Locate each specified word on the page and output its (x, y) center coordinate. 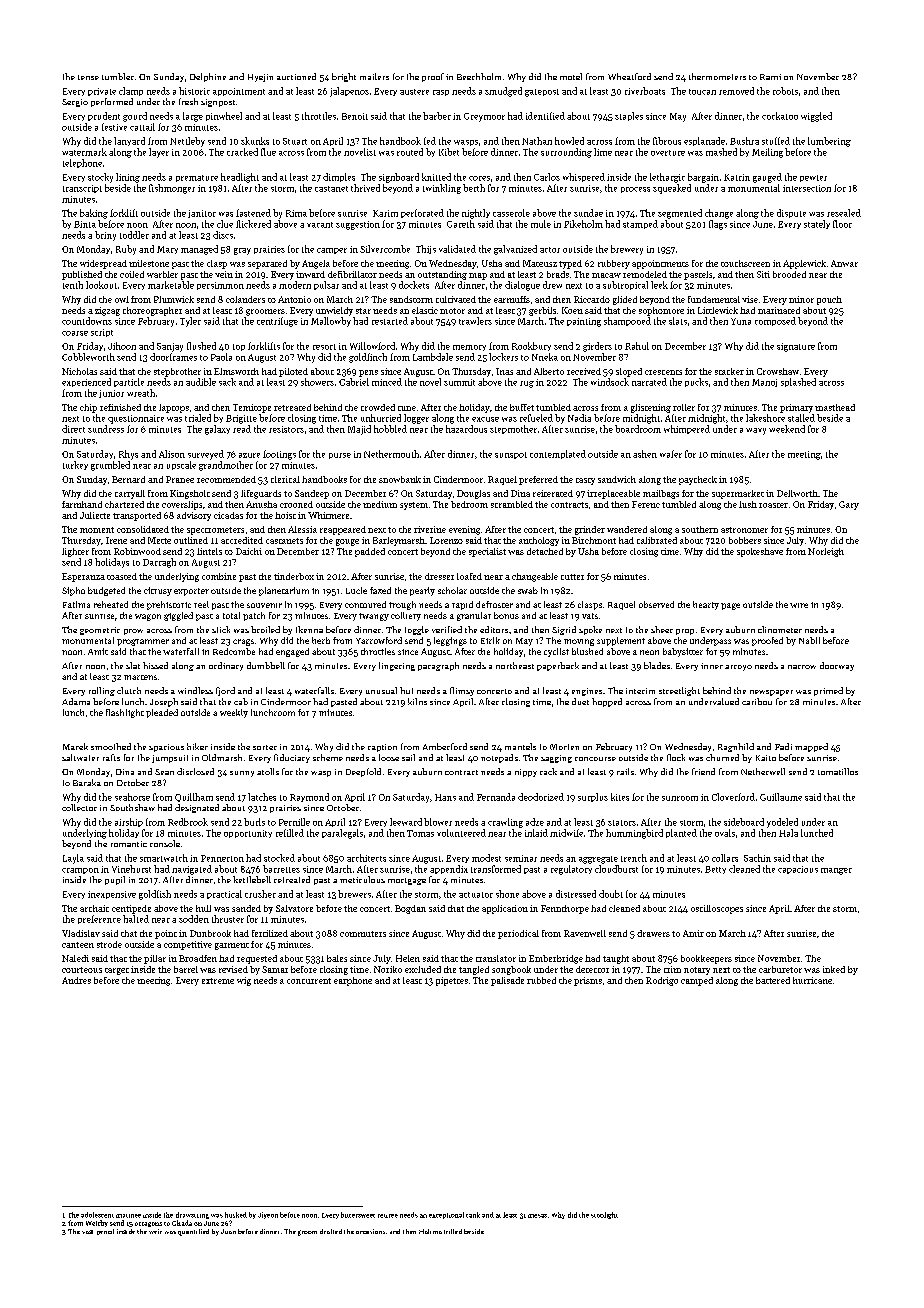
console (165, 843)
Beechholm (479, 76)
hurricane (812, 980)
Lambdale (433, 357)
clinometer (780, 629)
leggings (450, 641)
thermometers (717, 76)
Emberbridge (556, 959)
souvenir (264, 605)
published (82, 275)
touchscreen (745, 263)
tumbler (118, 76)
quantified (193, 1232)
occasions (370, 1231)
